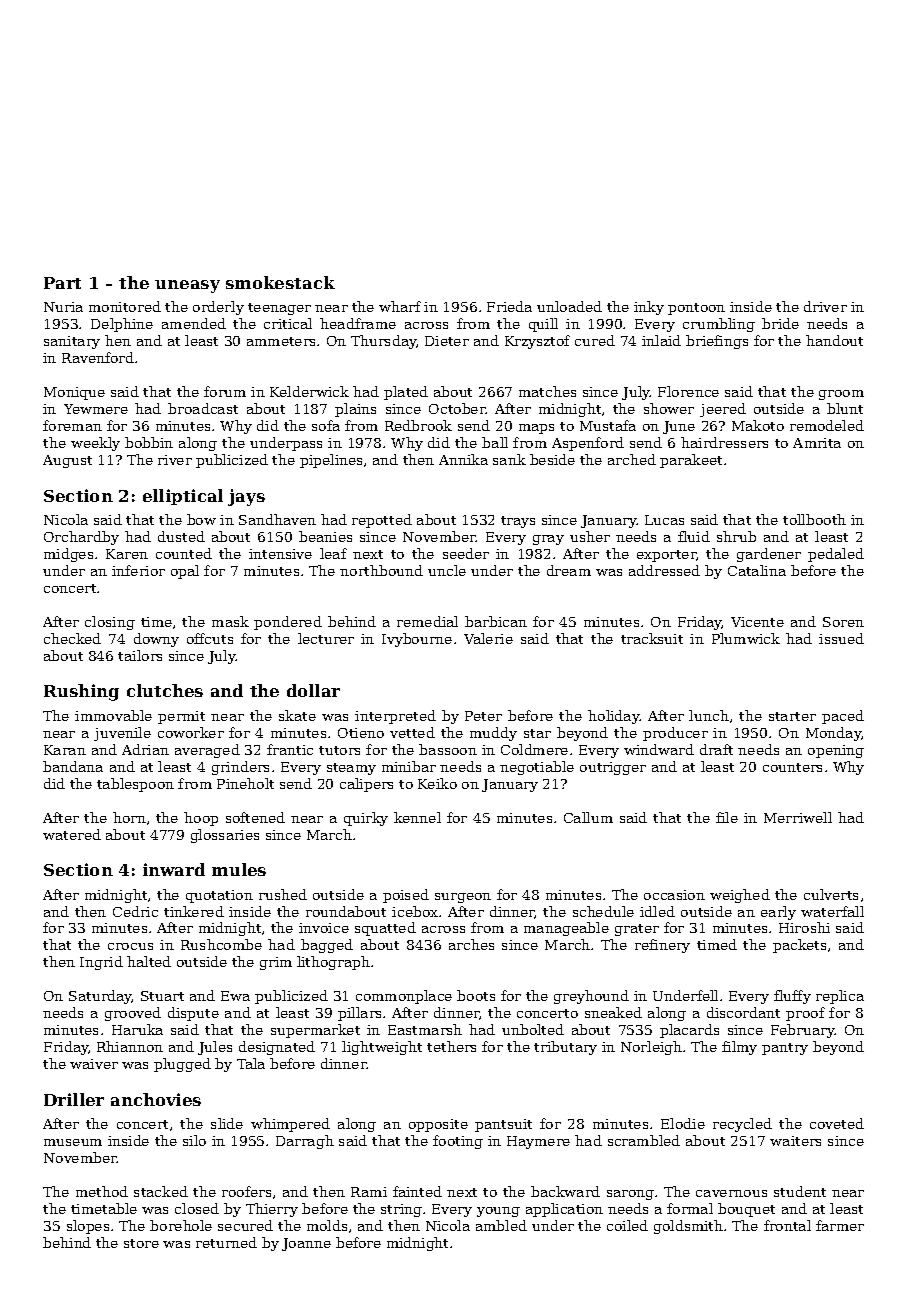 This screenshot has height=1316, width=908. What do you see at coordinates (543, 325) in the screenshot?
I see `quill` at bounding box center [543, 325].
